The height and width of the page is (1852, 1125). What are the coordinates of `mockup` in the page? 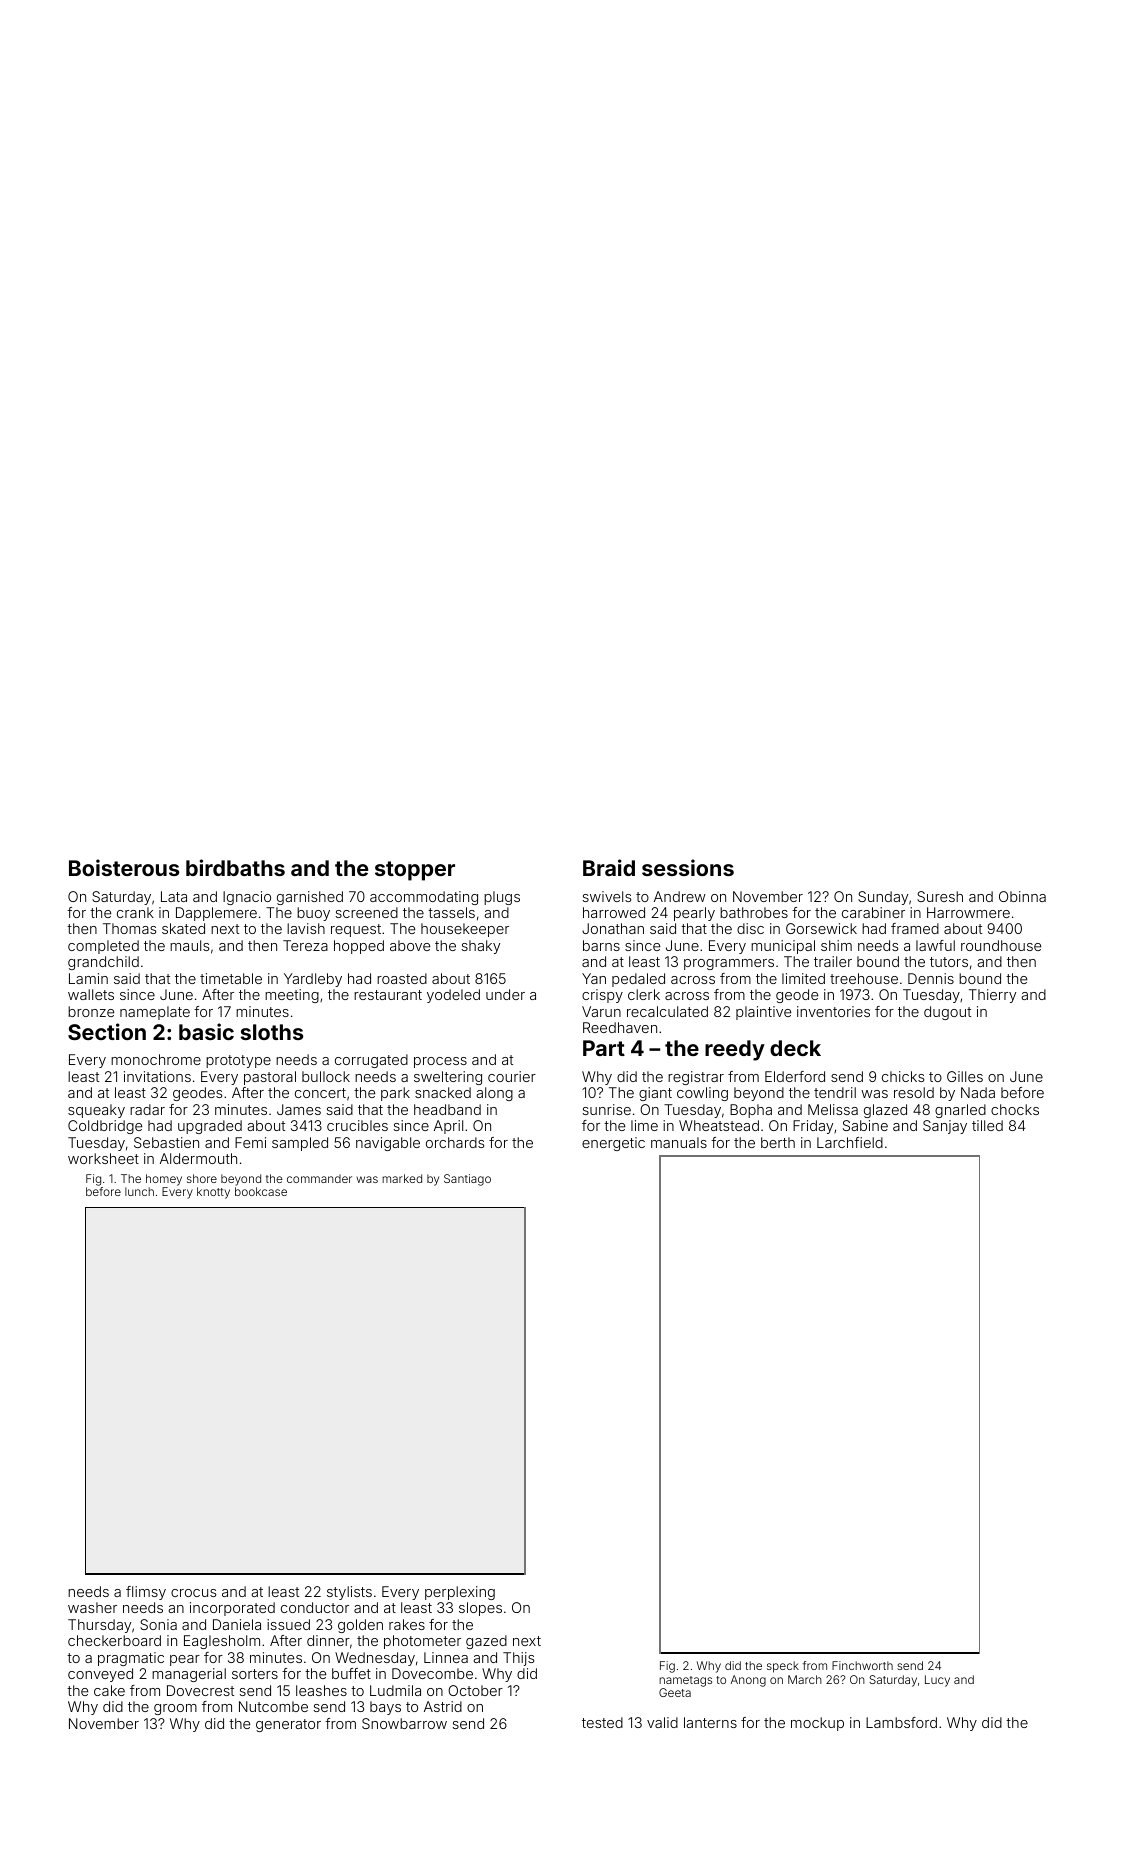 It's located at (817, 1724).
